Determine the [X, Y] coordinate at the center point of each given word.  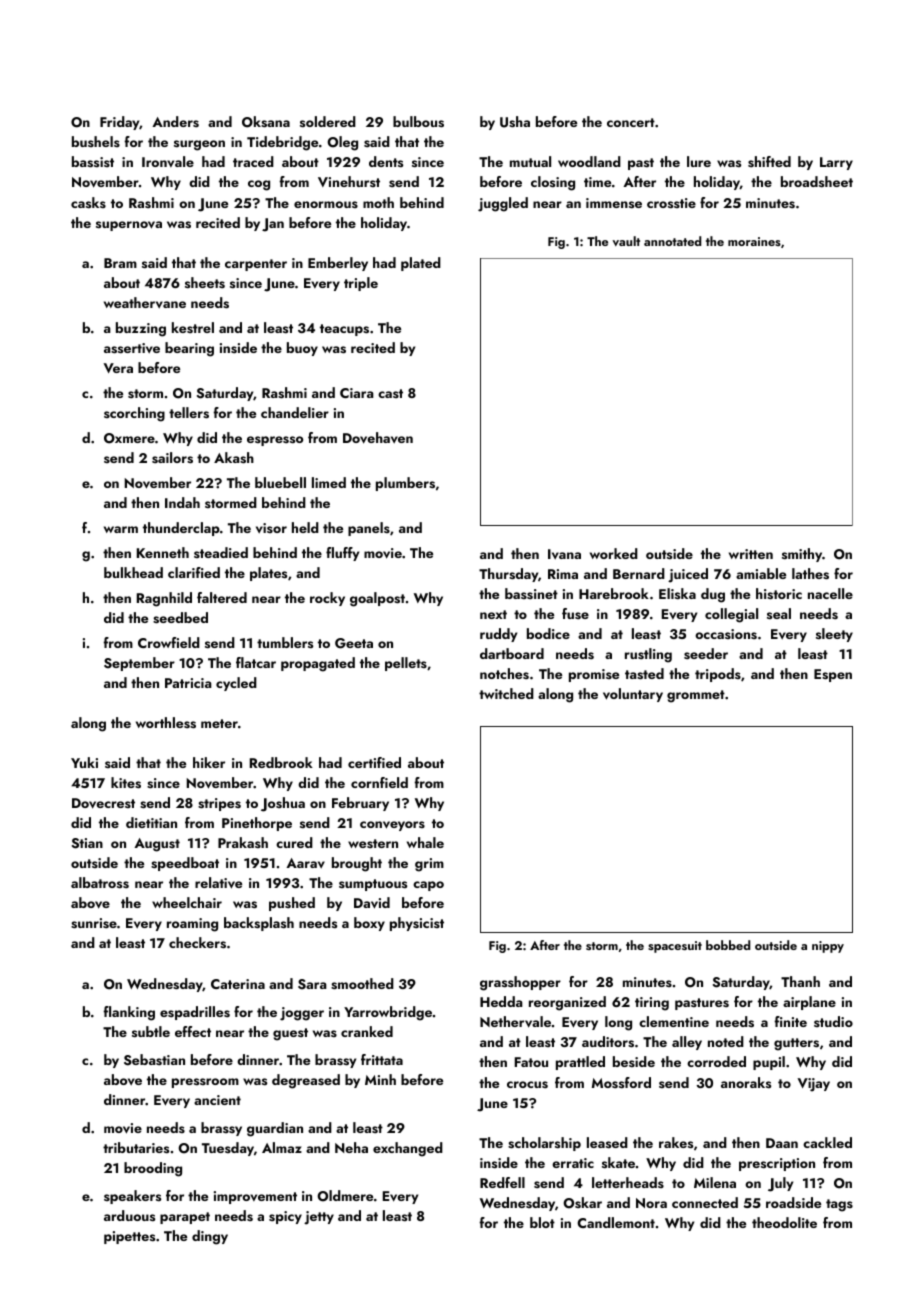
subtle [151, 1031]
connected [705, 1202]
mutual [530, 161]
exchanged [408, 1149]
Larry [836, 163]
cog [259, 185]
